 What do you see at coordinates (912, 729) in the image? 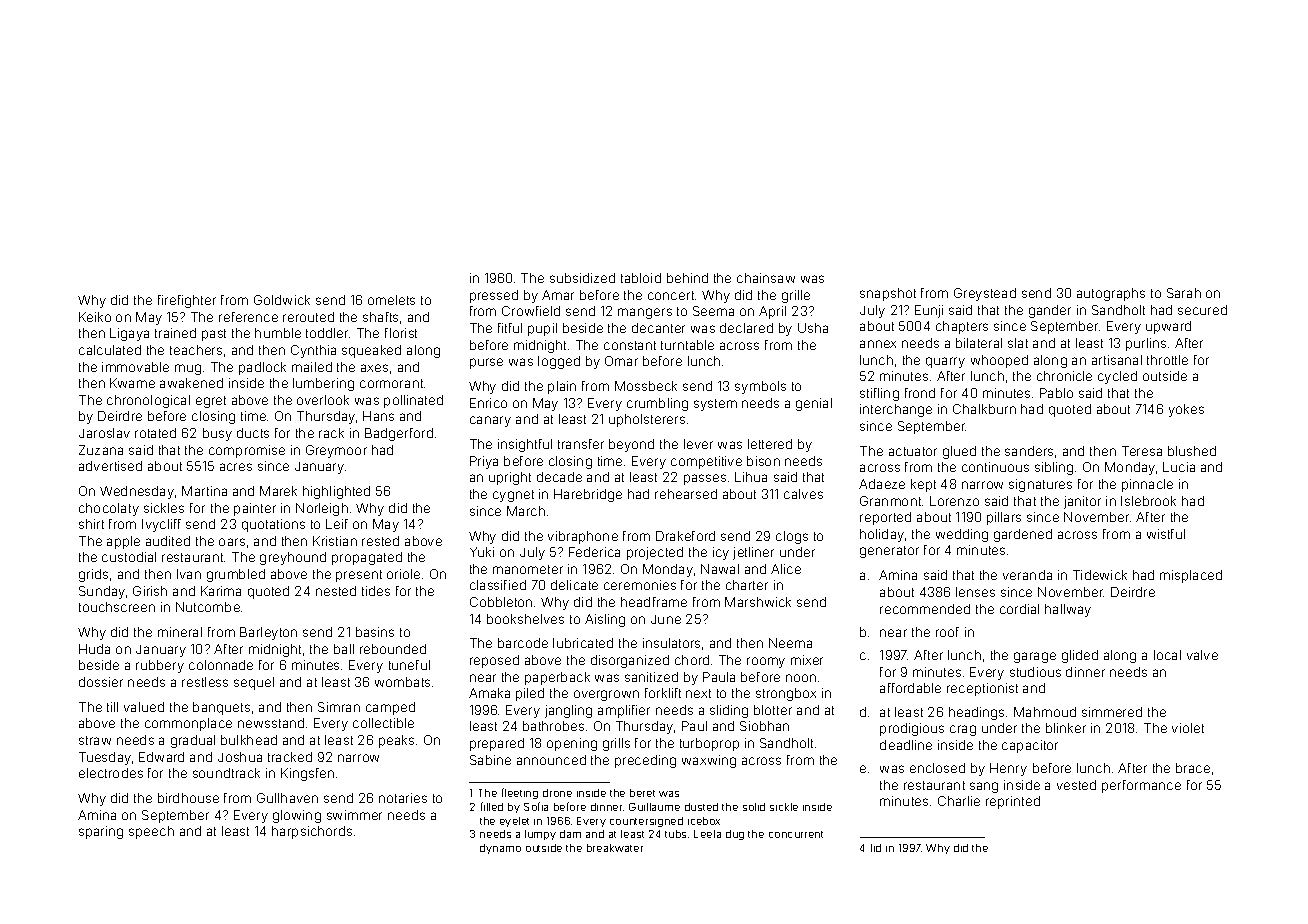
I see `prodigious` at bounding box center [912, 729].
